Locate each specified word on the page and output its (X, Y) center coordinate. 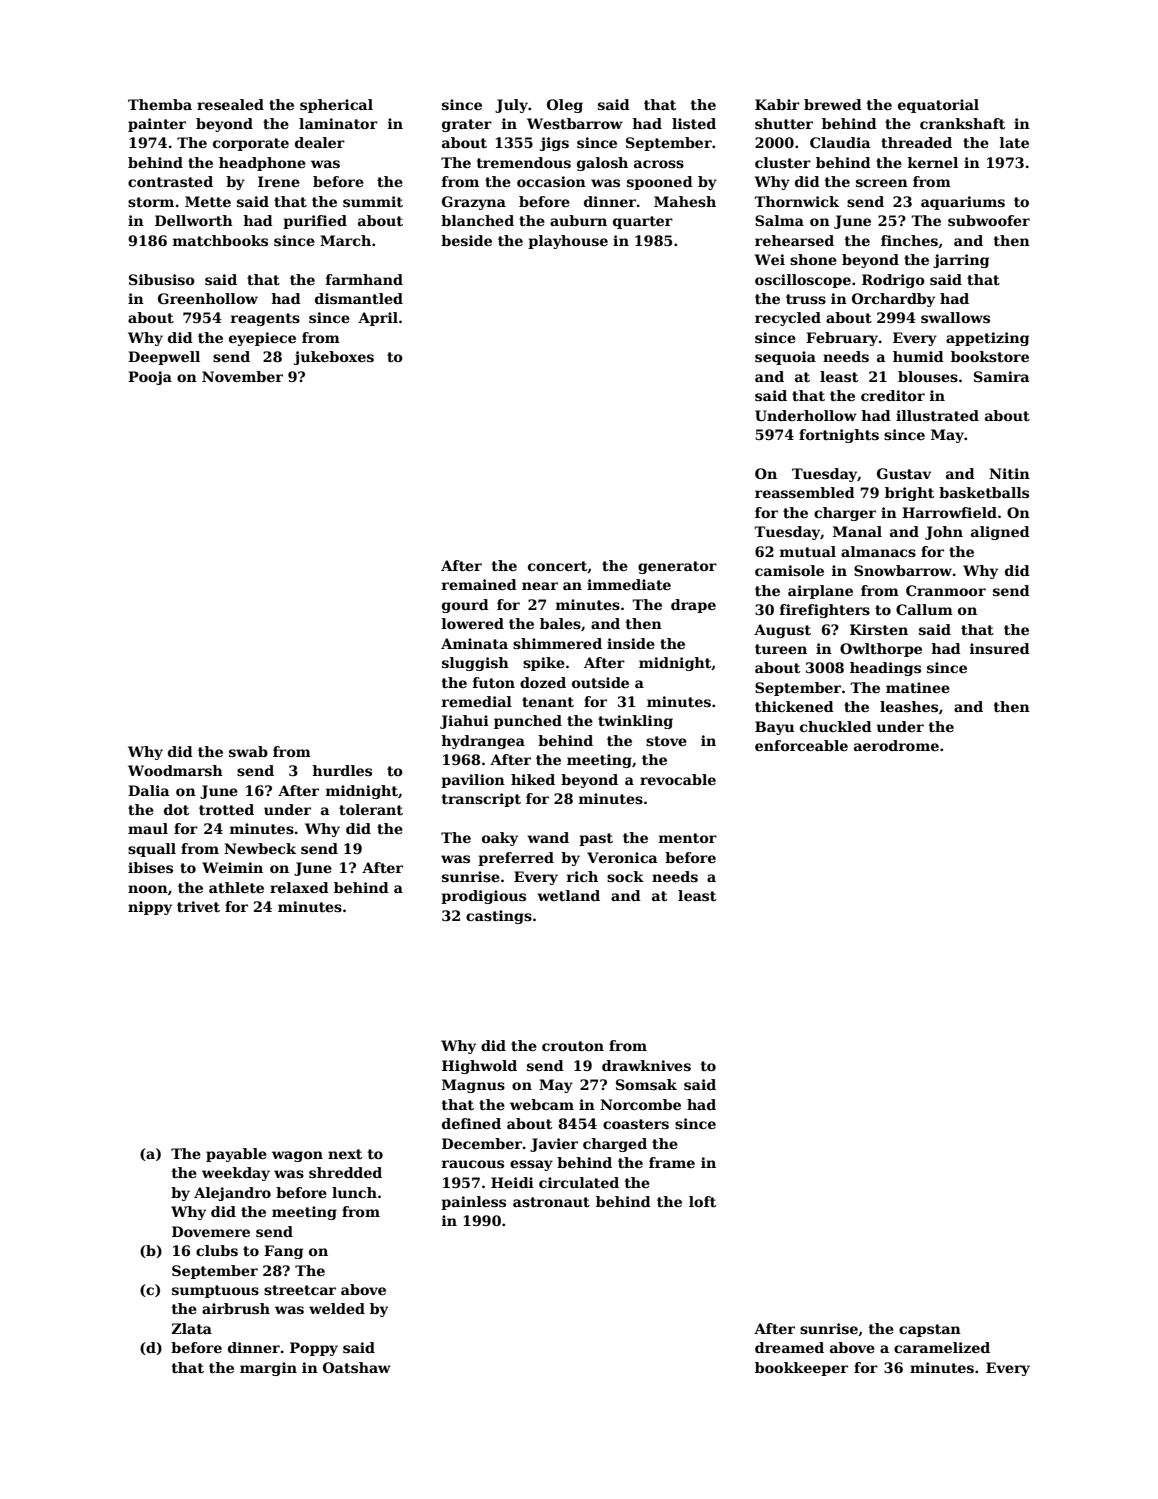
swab (248, 751)
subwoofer (989, 220)
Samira (1002, 376)
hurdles (342, 770)
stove (666, 741)
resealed (230, 104)
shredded (345, 1172)
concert (557, 566)
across (659, 164)
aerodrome (896, 745)
